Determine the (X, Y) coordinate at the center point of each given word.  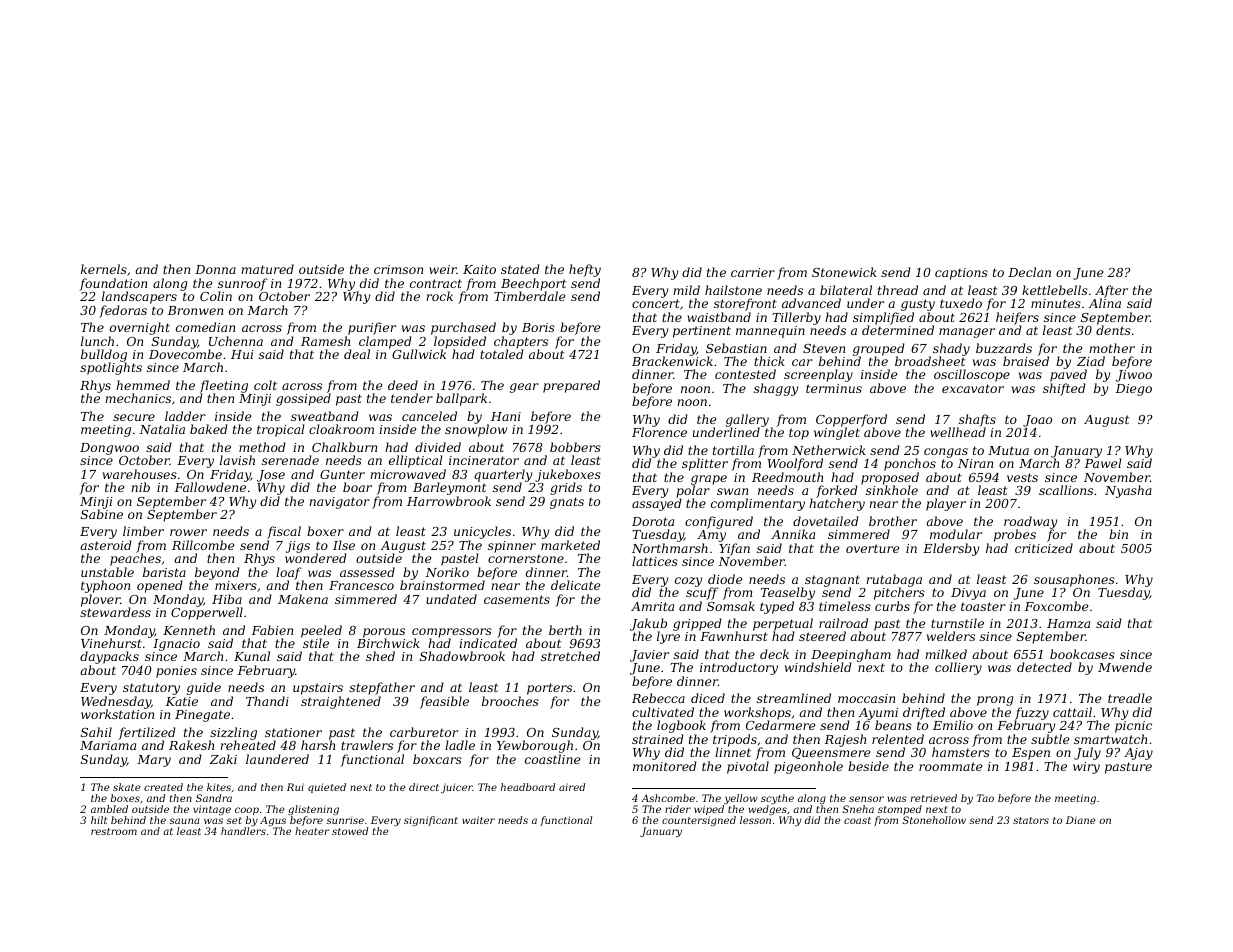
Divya (968, 594)
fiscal (284, 532)
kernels (104, 269)
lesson (755, 820)
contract (436, 283)
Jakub (648, 625)
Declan (1029, 272)
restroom (114, 831)
